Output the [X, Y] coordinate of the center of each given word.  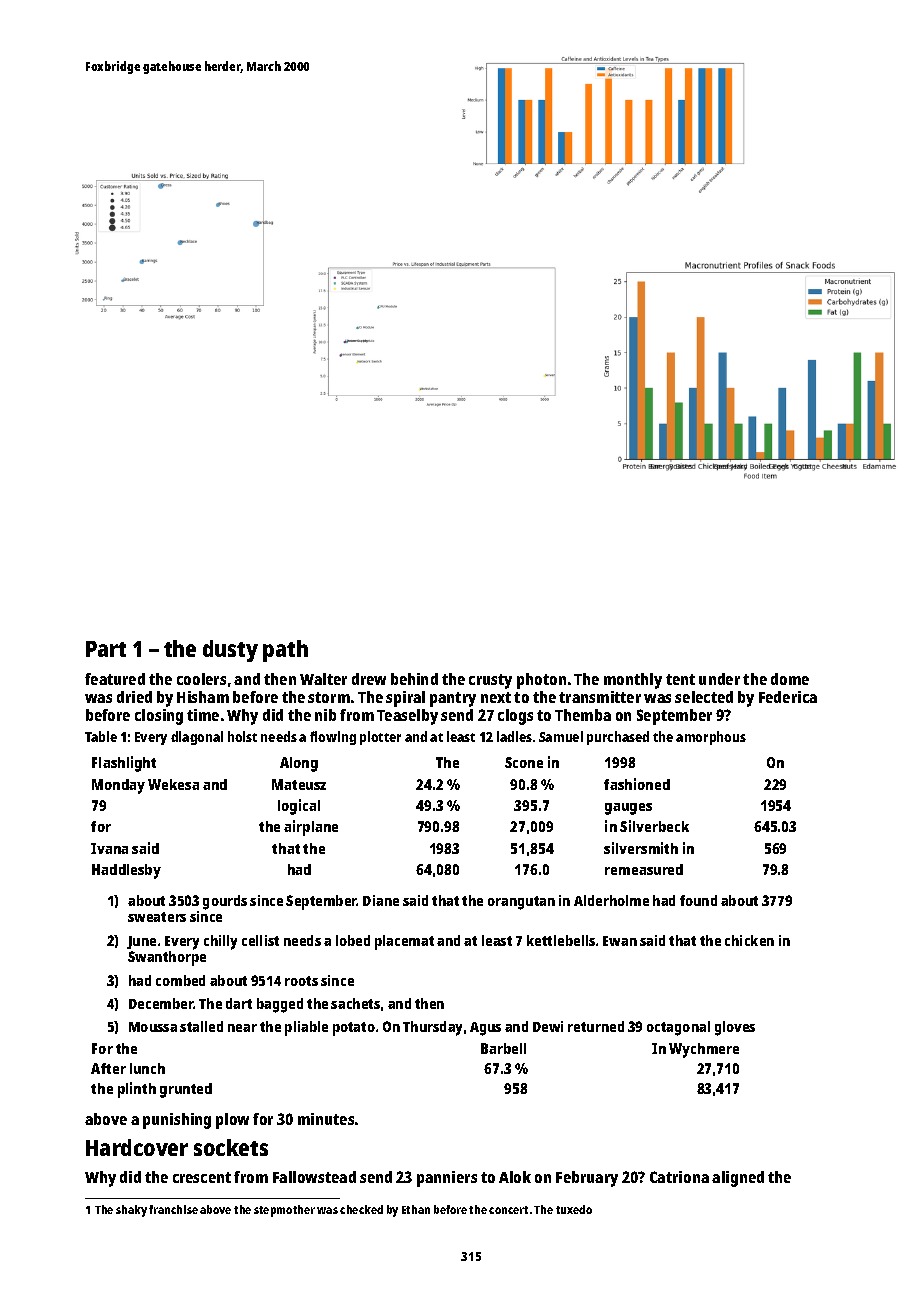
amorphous [711, 738]
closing [159, 717]
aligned [738, 1179]
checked [361, 1209]
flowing [333, 738]
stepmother [284, 1211]
